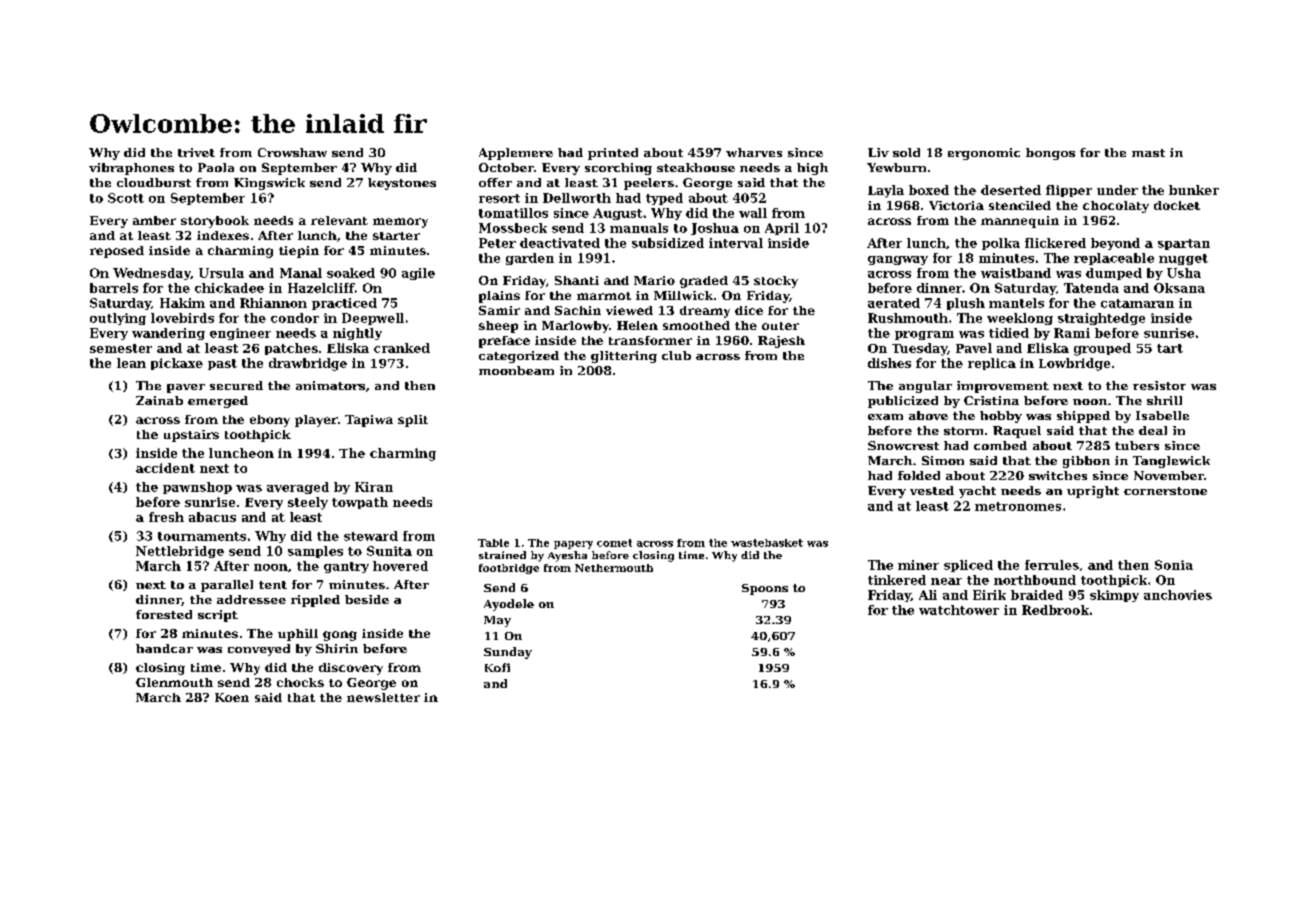 This image has height=924, width=1308. What do you see at coordinates (292, 152) in the image?
I see `Crowshaw` at bounding box center [292, 152].
